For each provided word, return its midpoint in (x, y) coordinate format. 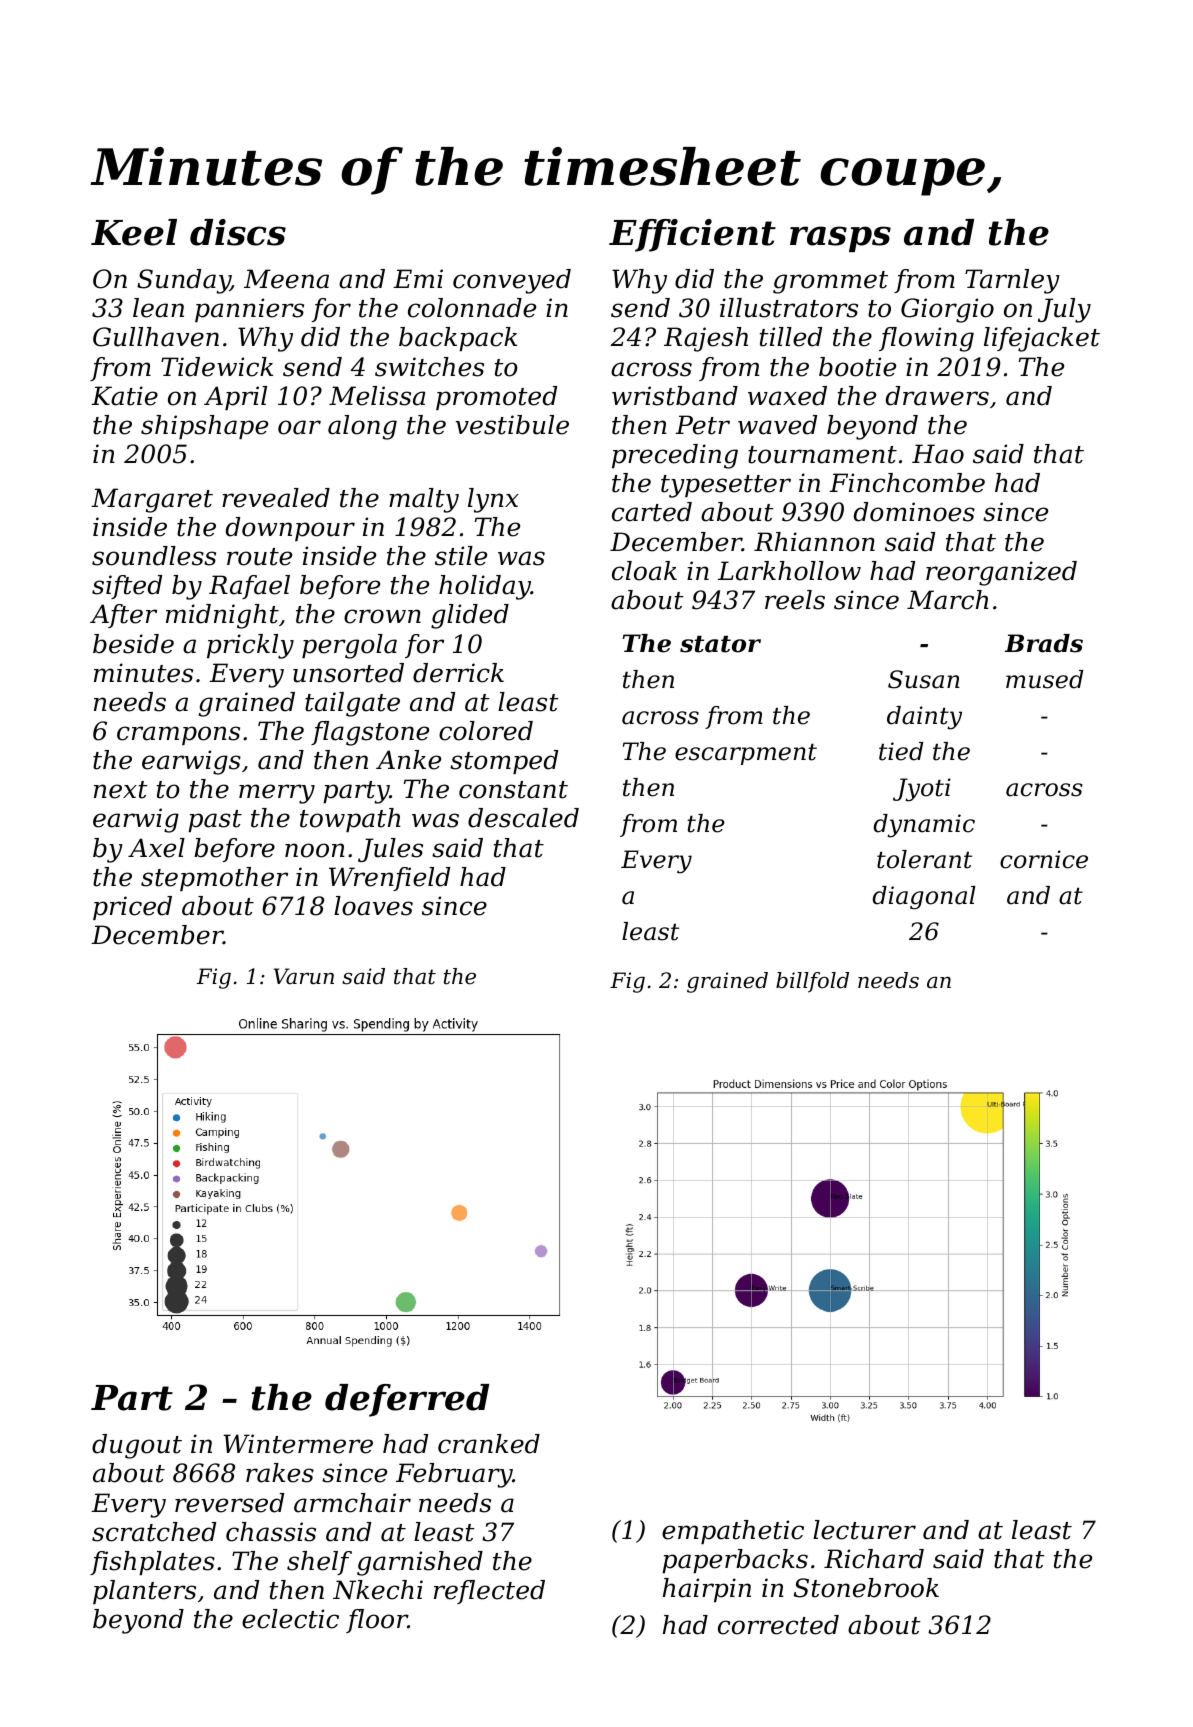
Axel (156, 848)
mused (1044, 679)
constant (513, 790)
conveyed (512, 281)
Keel (134, 232)
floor (377, 1621)
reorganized (1001, 573)
